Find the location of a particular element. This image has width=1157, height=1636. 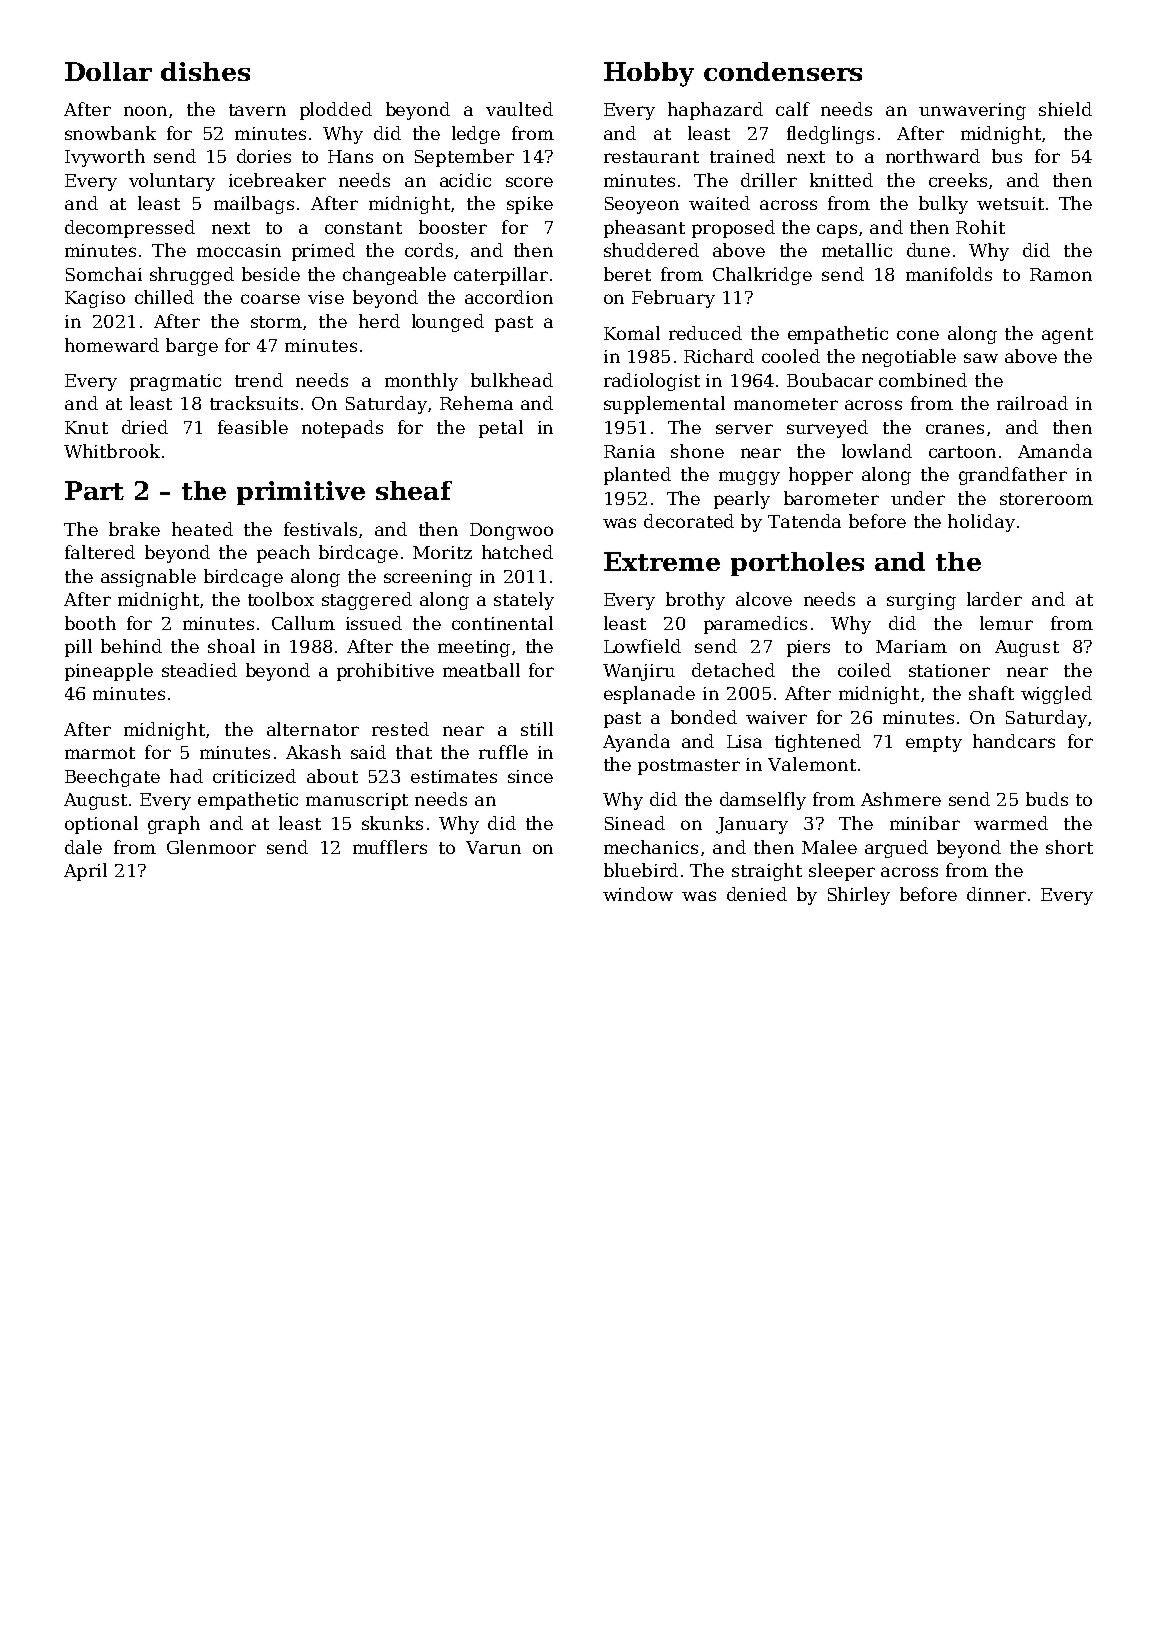

Somchai is located at coordinates (104, 274).
